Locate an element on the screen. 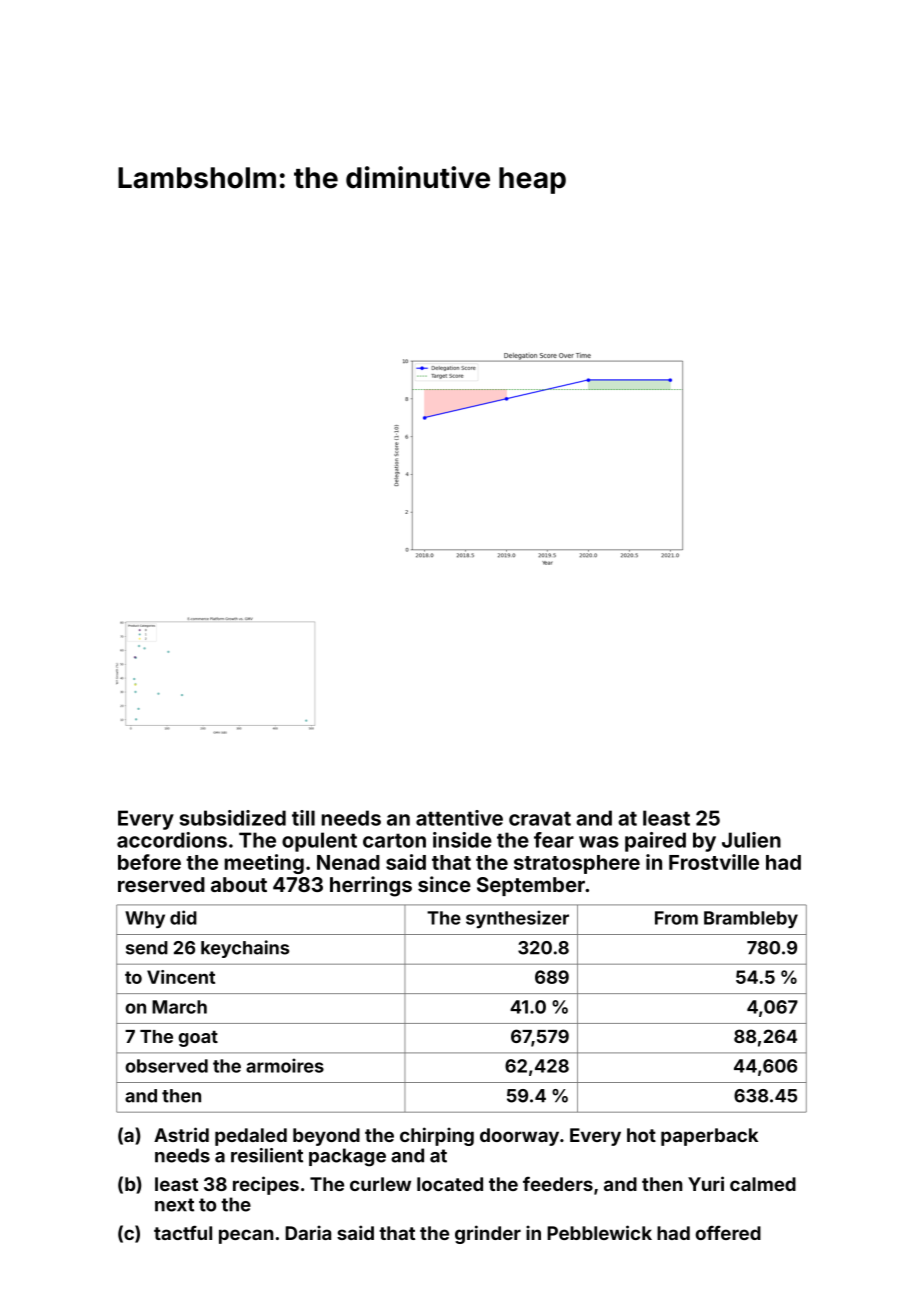 Image resolution: width=923 pixels, height=1310 pixels. doorway is located at coordinates (519, 1137).
